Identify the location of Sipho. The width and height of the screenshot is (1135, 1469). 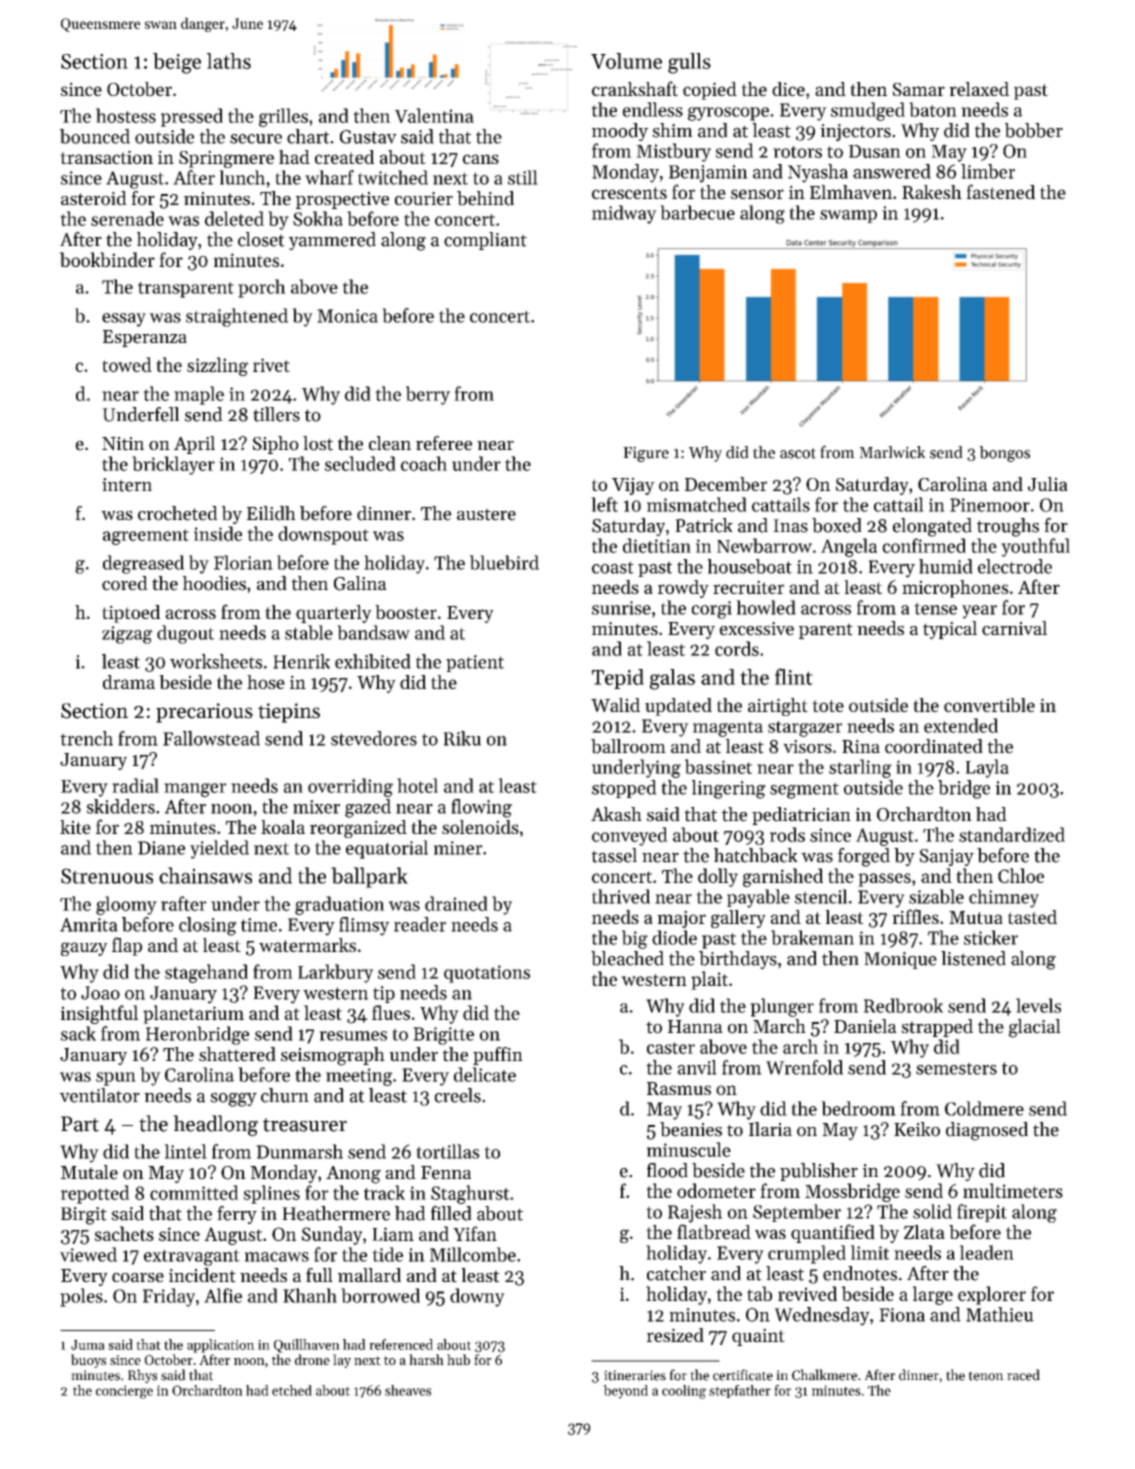
(275, 445).
